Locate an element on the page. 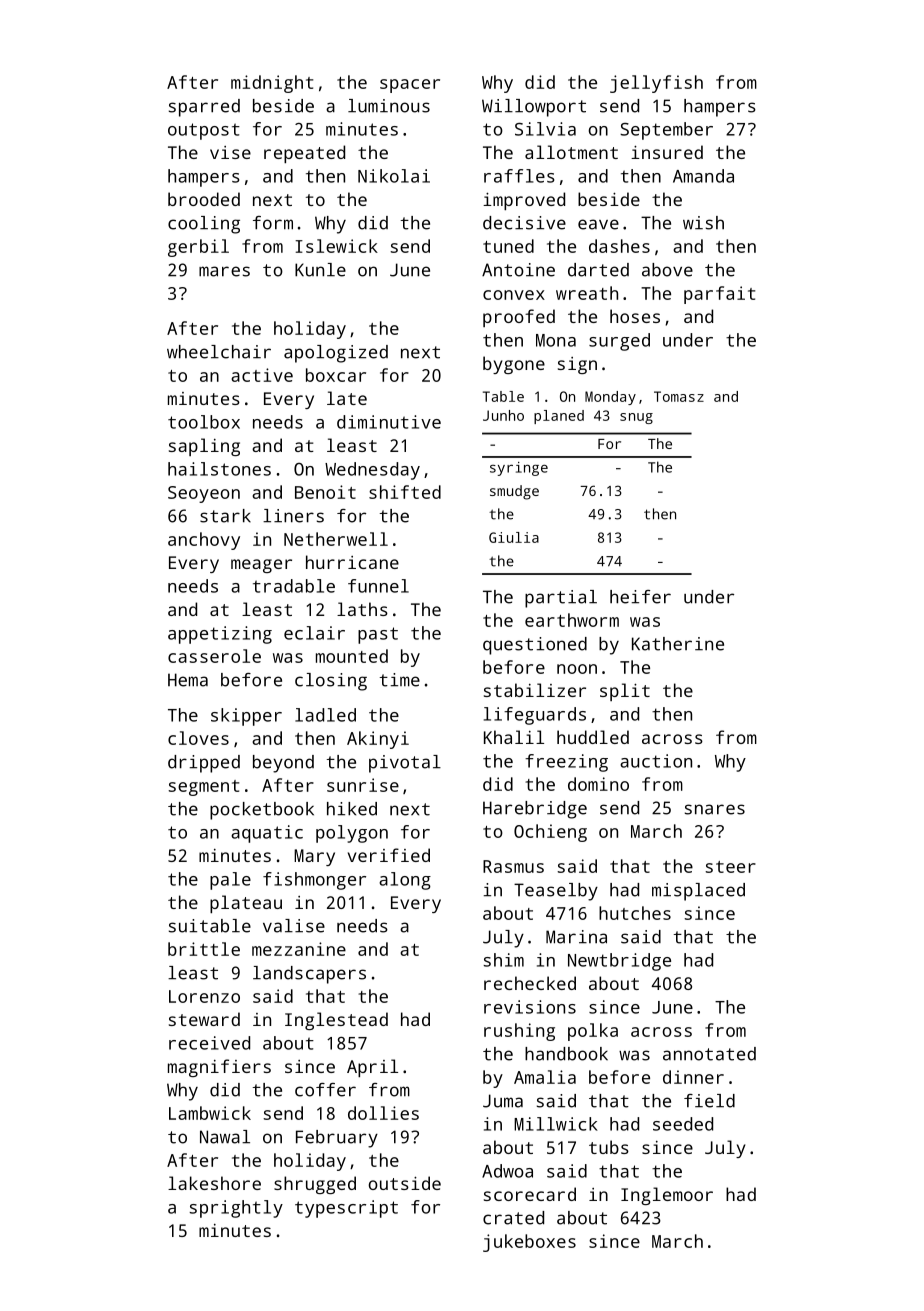  spacer is located at coordinates (410, 86).
